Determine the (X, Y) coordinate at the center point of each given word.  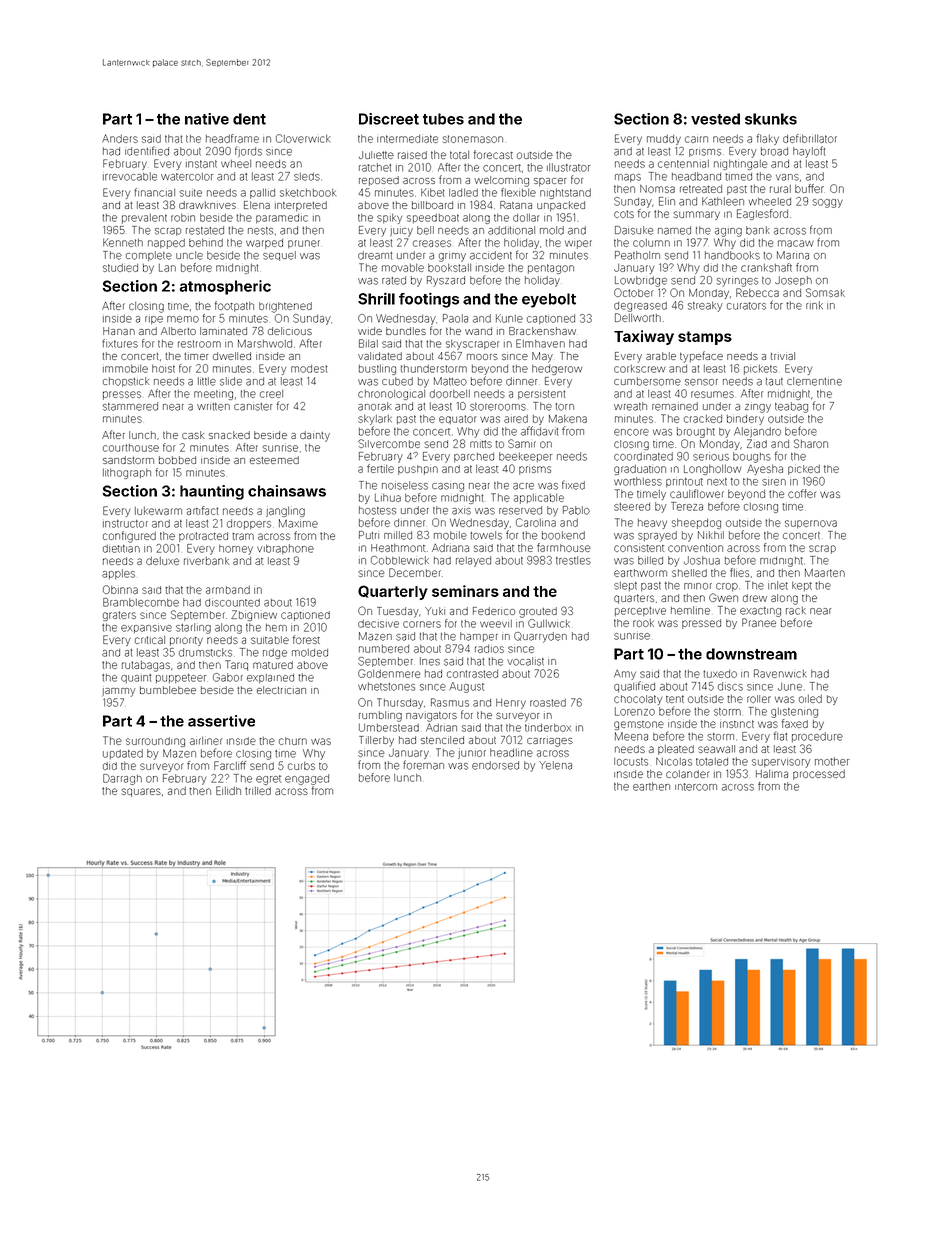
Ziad (757, 443)
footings (429, 300)
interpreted (301, 206)
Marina (793, 255)
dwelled (232, 356)
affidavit (540, 431)
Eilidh (228, 790)
